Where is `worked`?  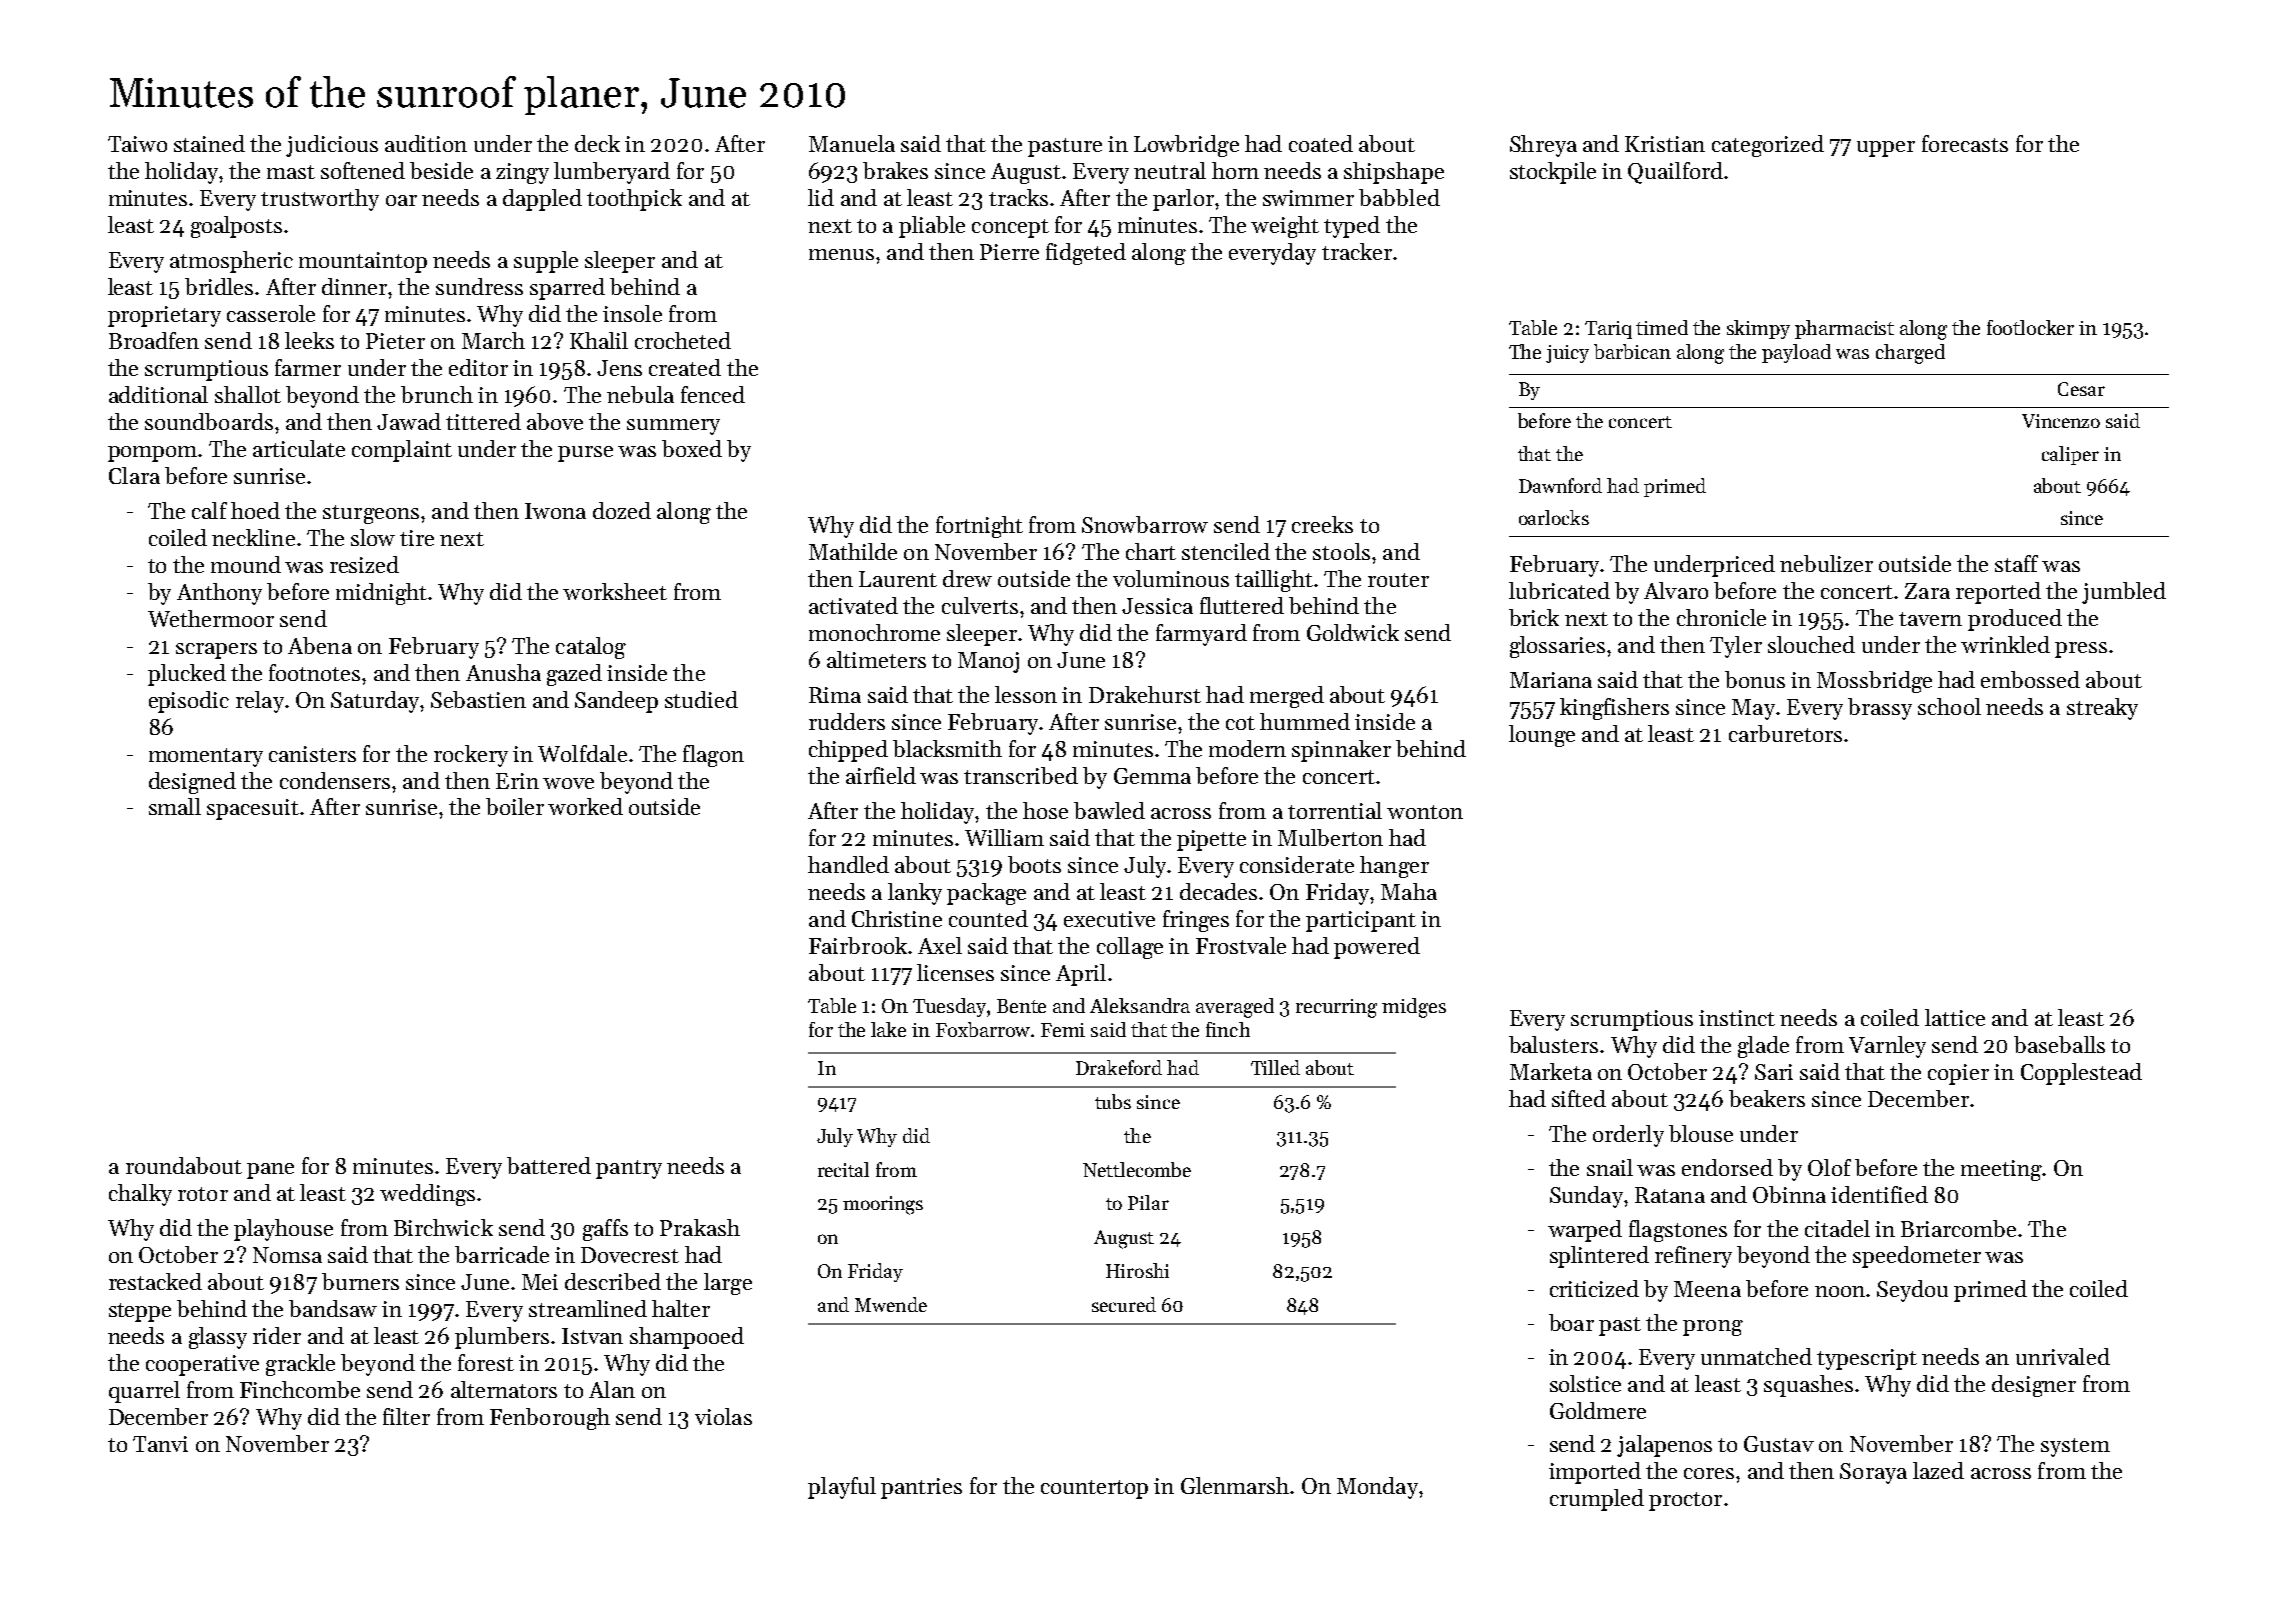
worked is located at coordinates (585, 806).
